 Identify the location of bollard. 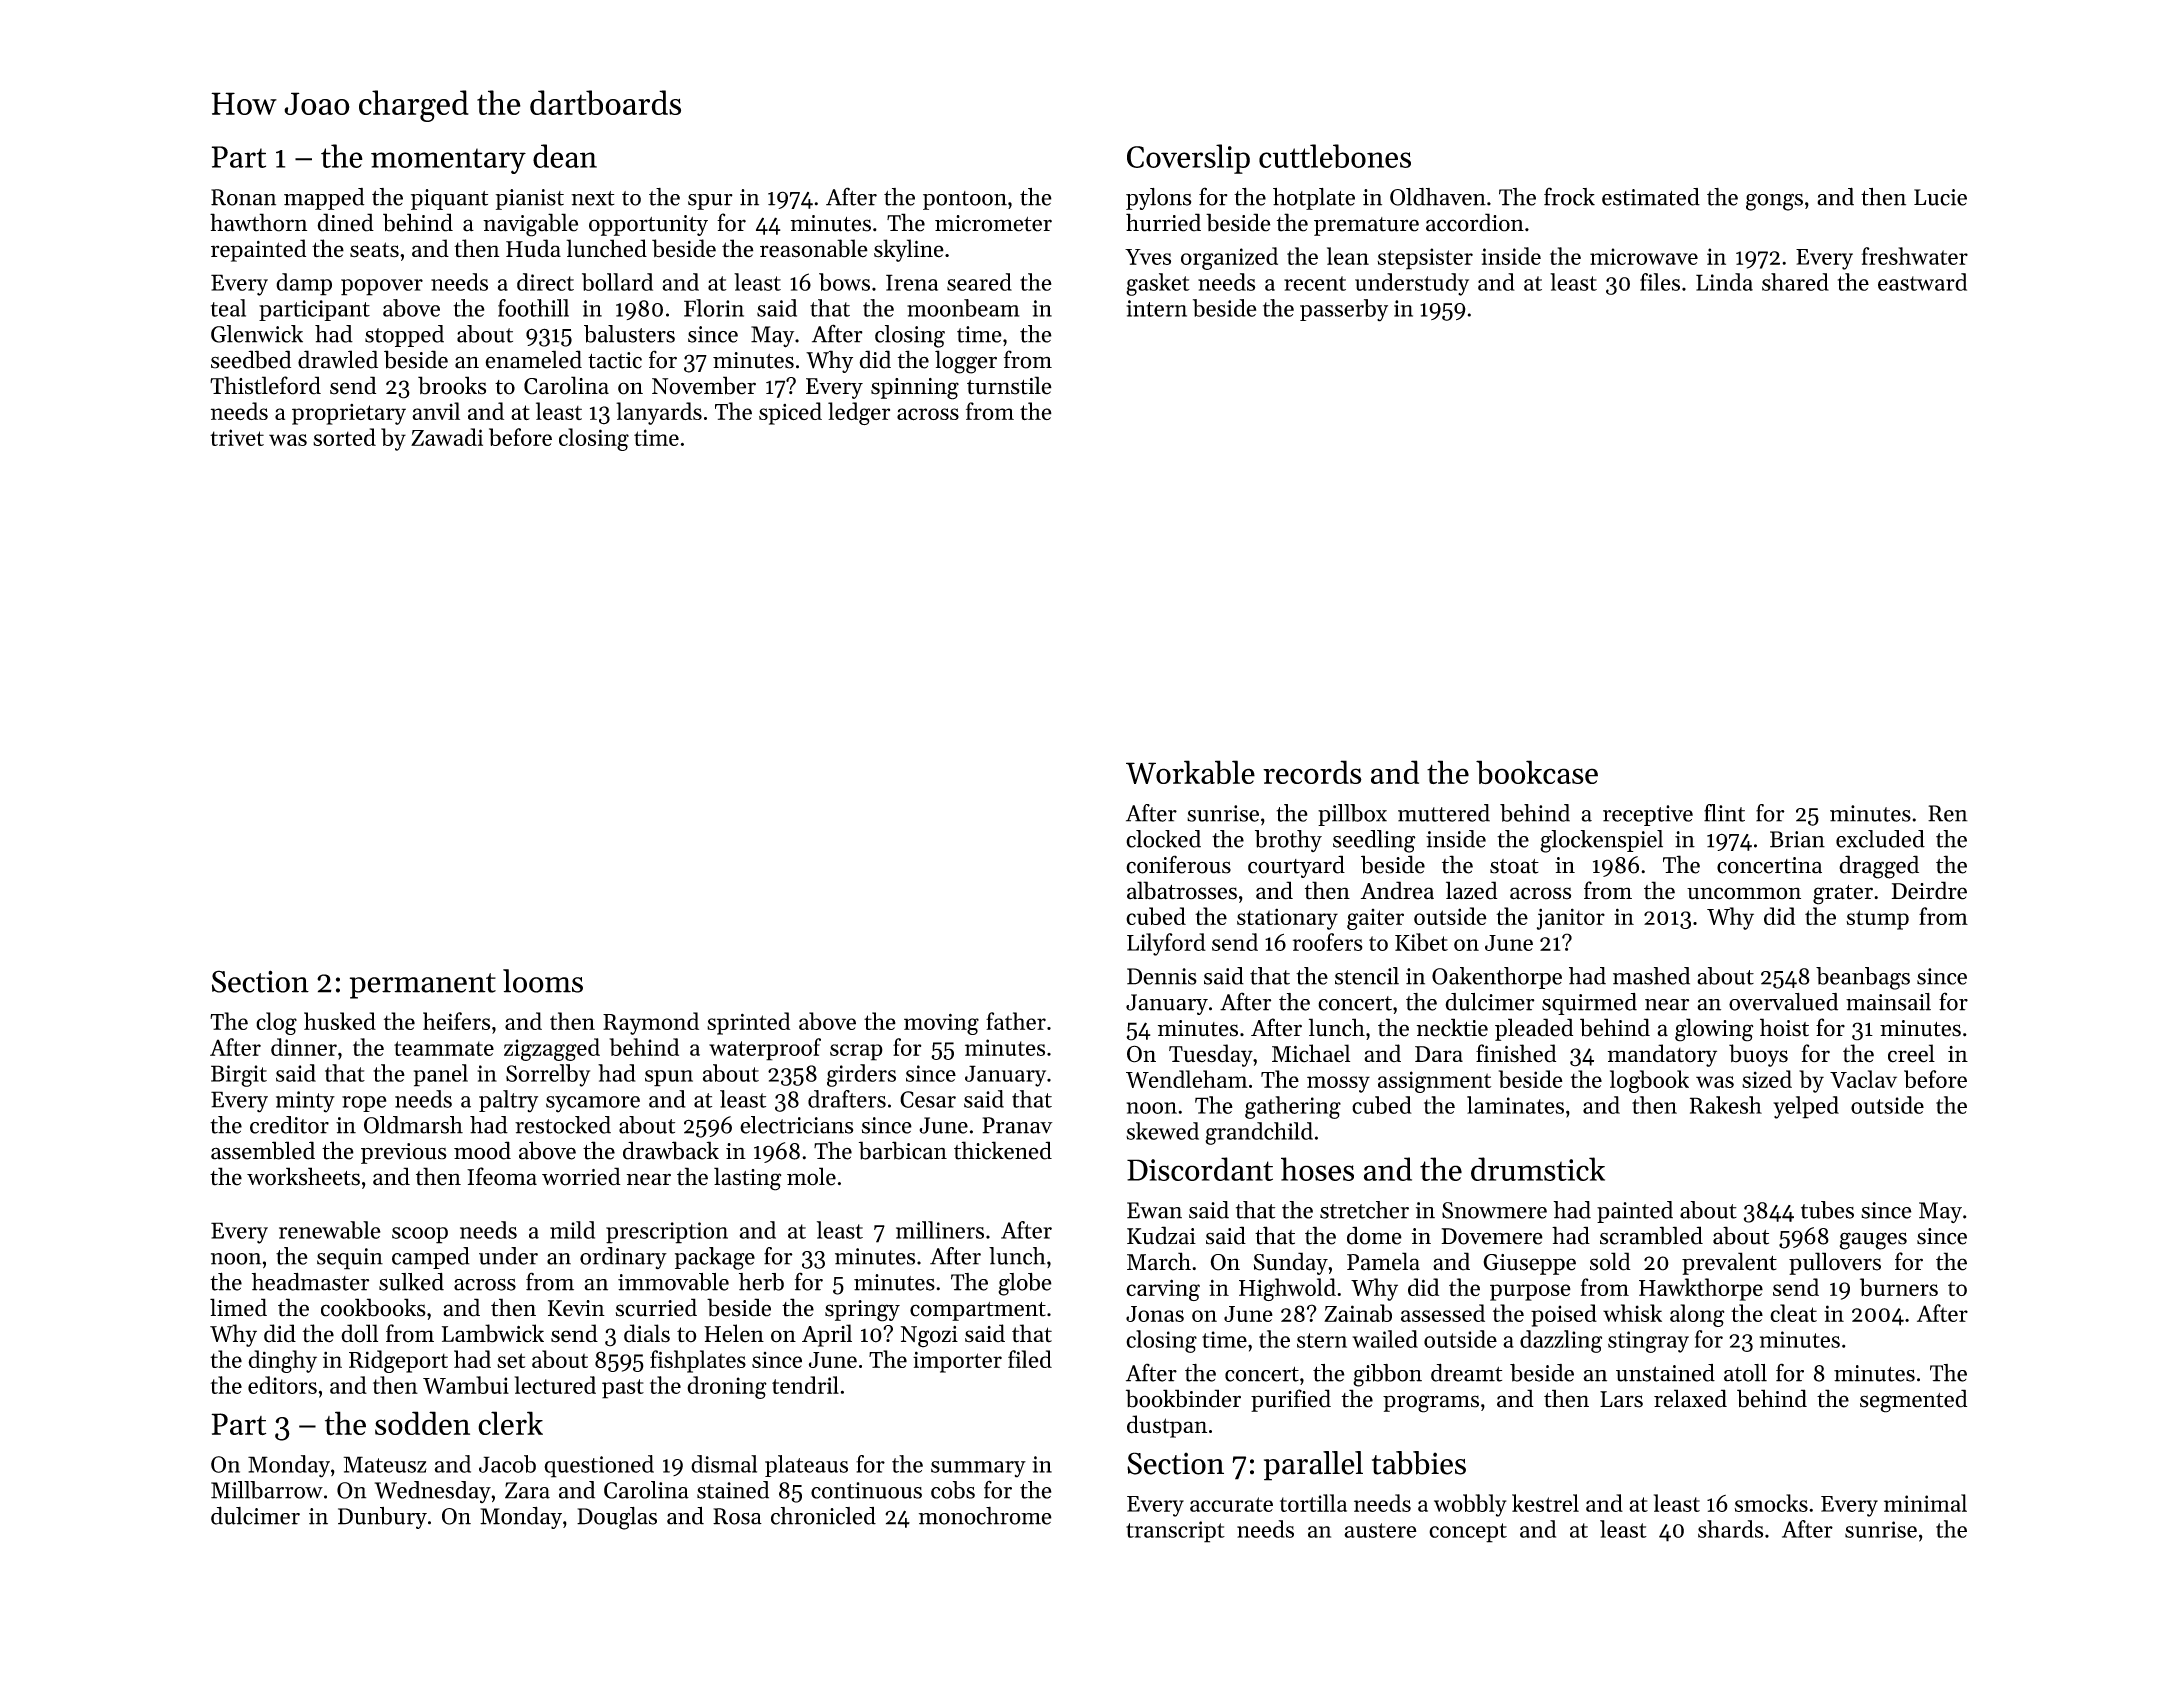
(617, 282).
